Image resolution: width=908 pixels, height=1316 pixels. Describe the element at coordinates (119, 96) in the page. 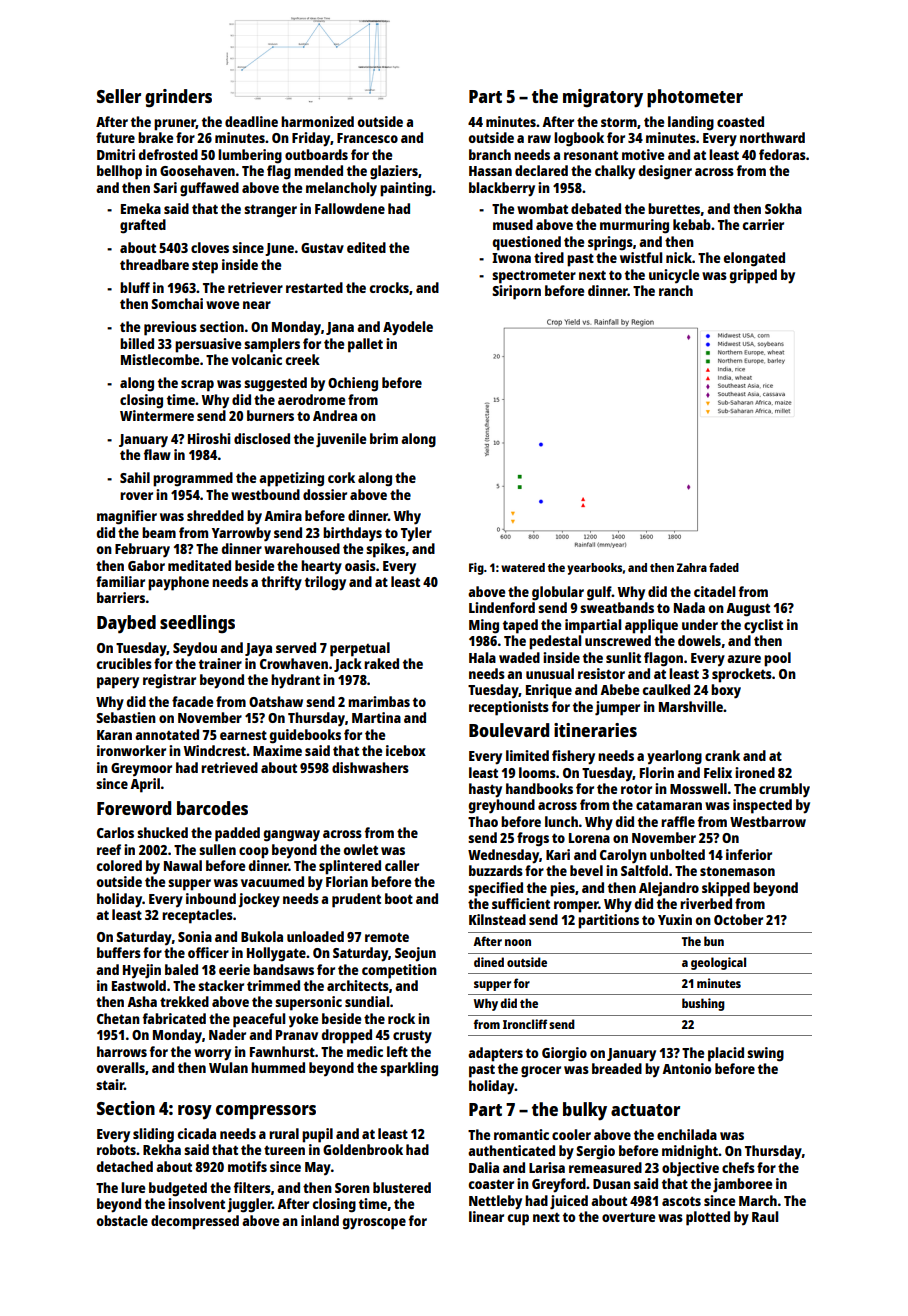

I see `Seller` at that location.
